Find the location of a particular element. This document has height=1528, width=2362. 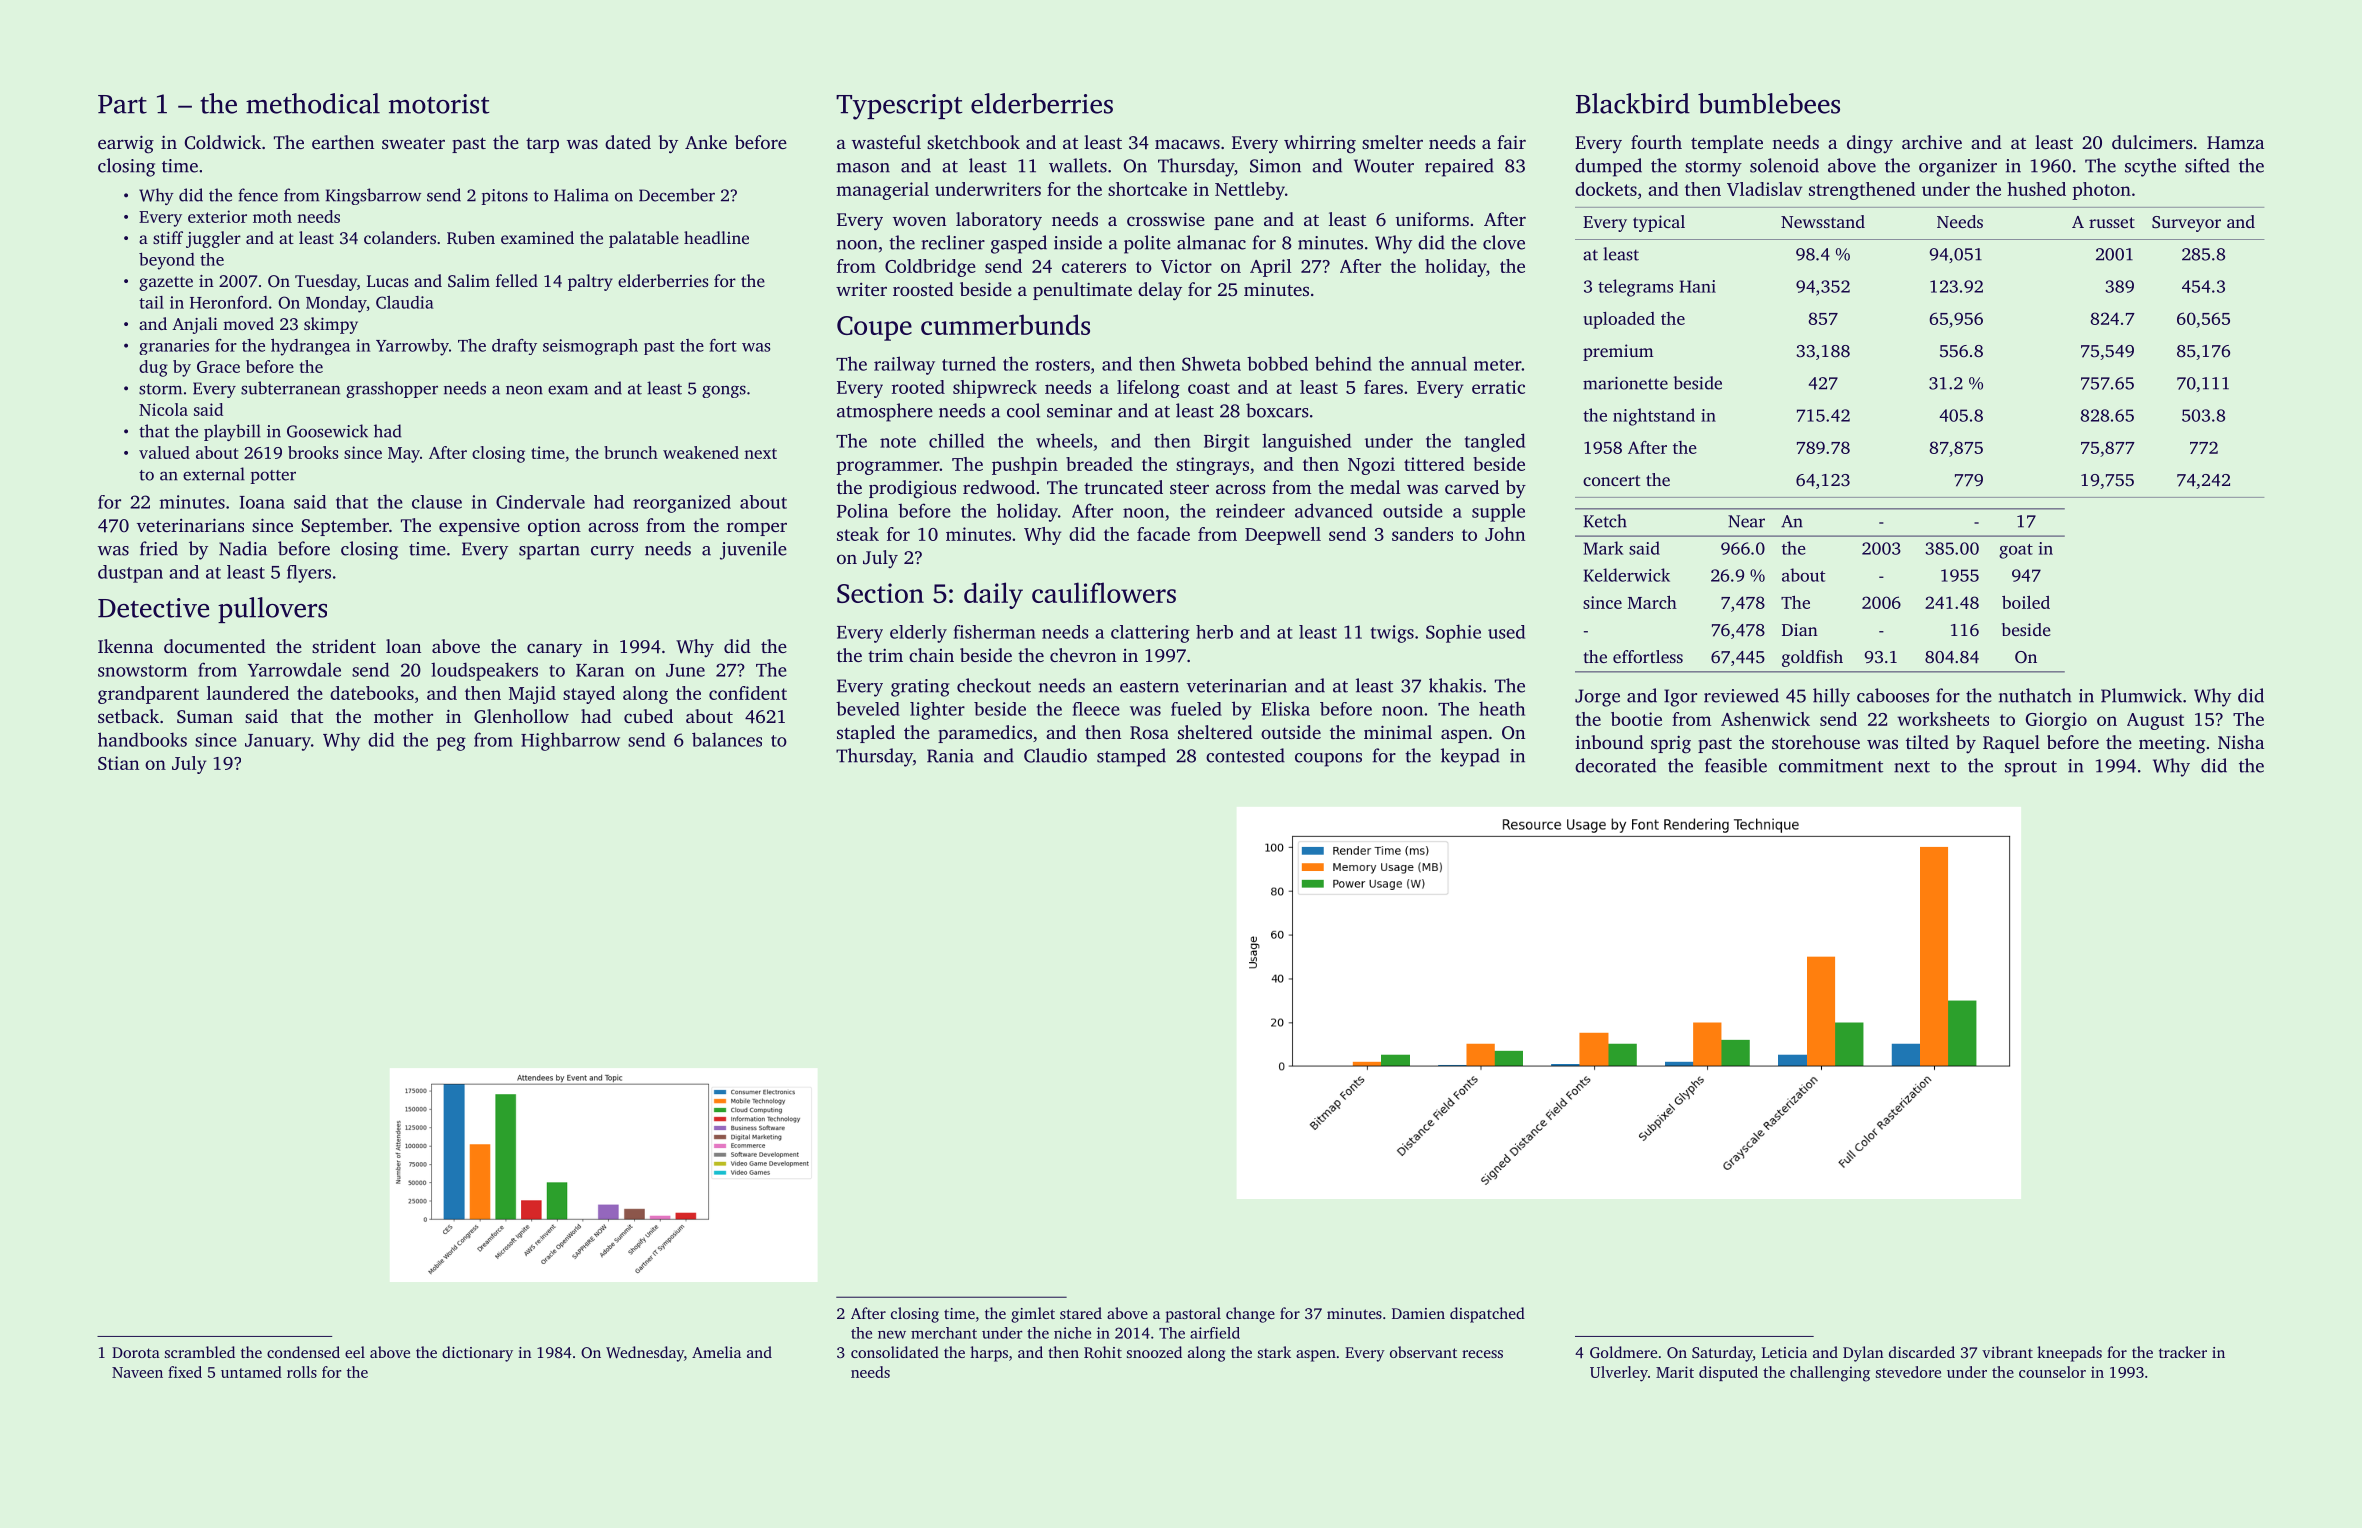

condensed is located at coordinates (303, 1352).
